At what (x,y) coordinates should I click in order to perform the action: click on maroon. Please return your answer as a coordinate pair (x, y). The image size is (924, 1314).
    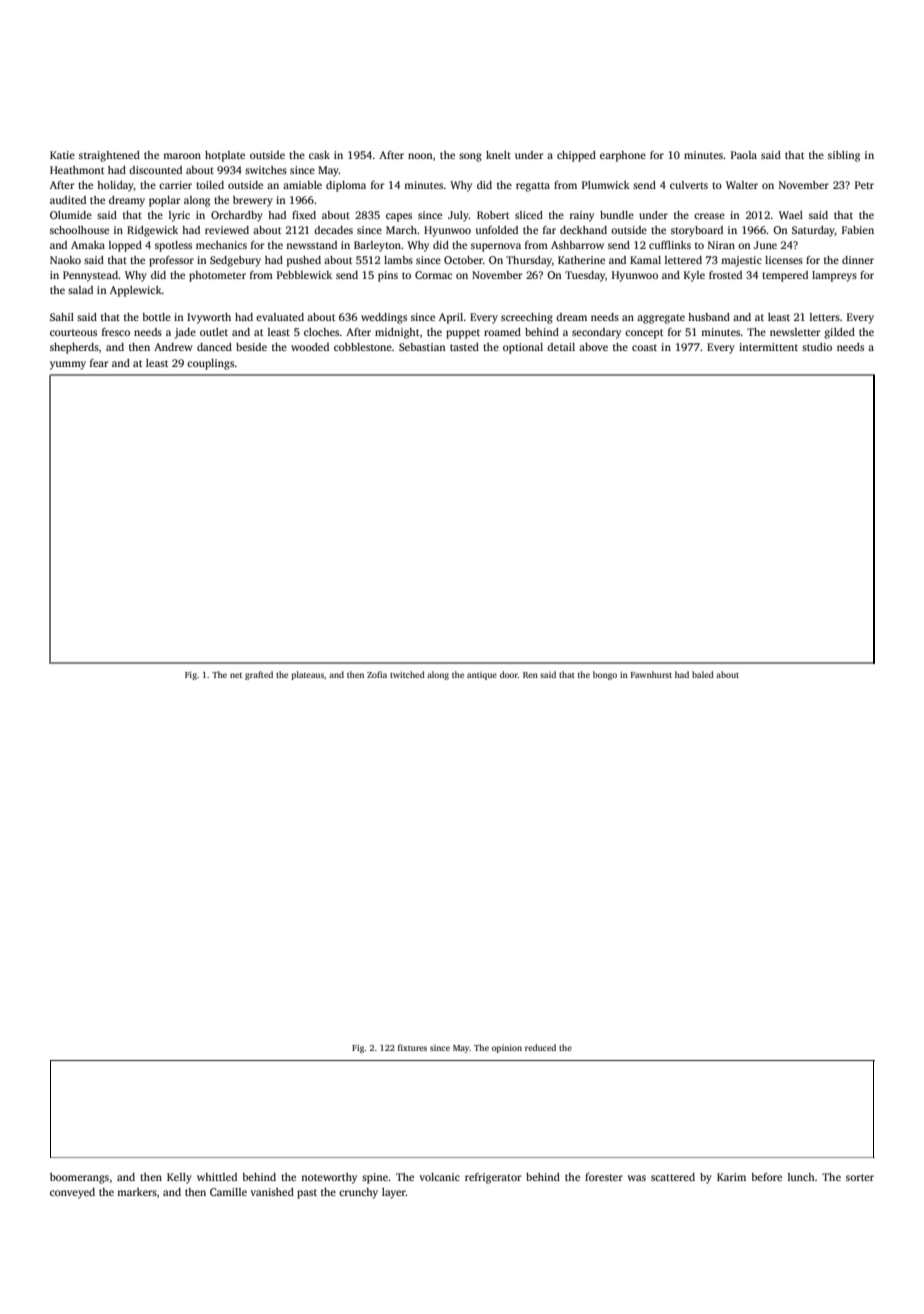
    Looking at the image, I should click on (182, 156).
